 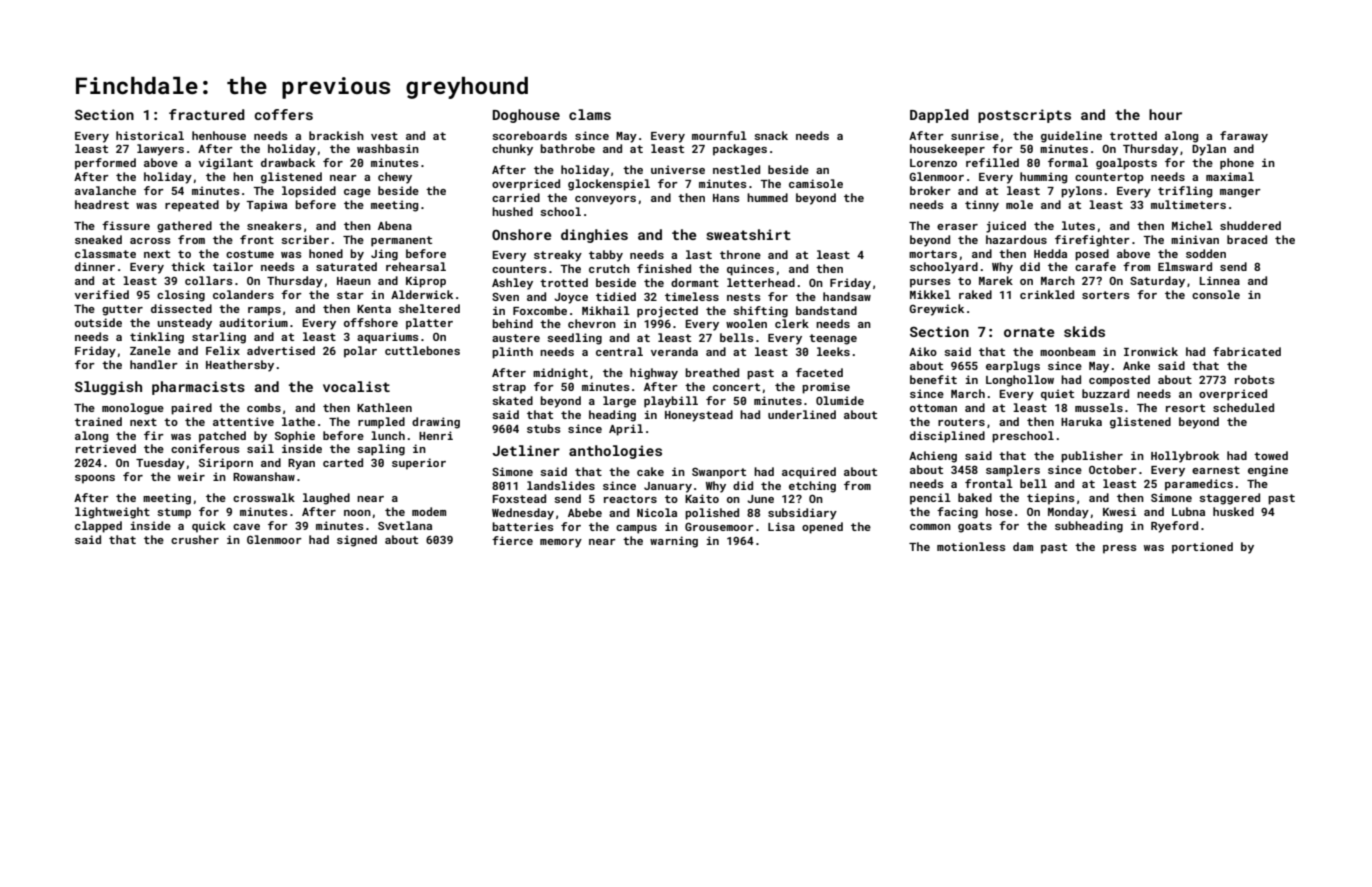 I want to click on cage, so click(x=357, y=193).
